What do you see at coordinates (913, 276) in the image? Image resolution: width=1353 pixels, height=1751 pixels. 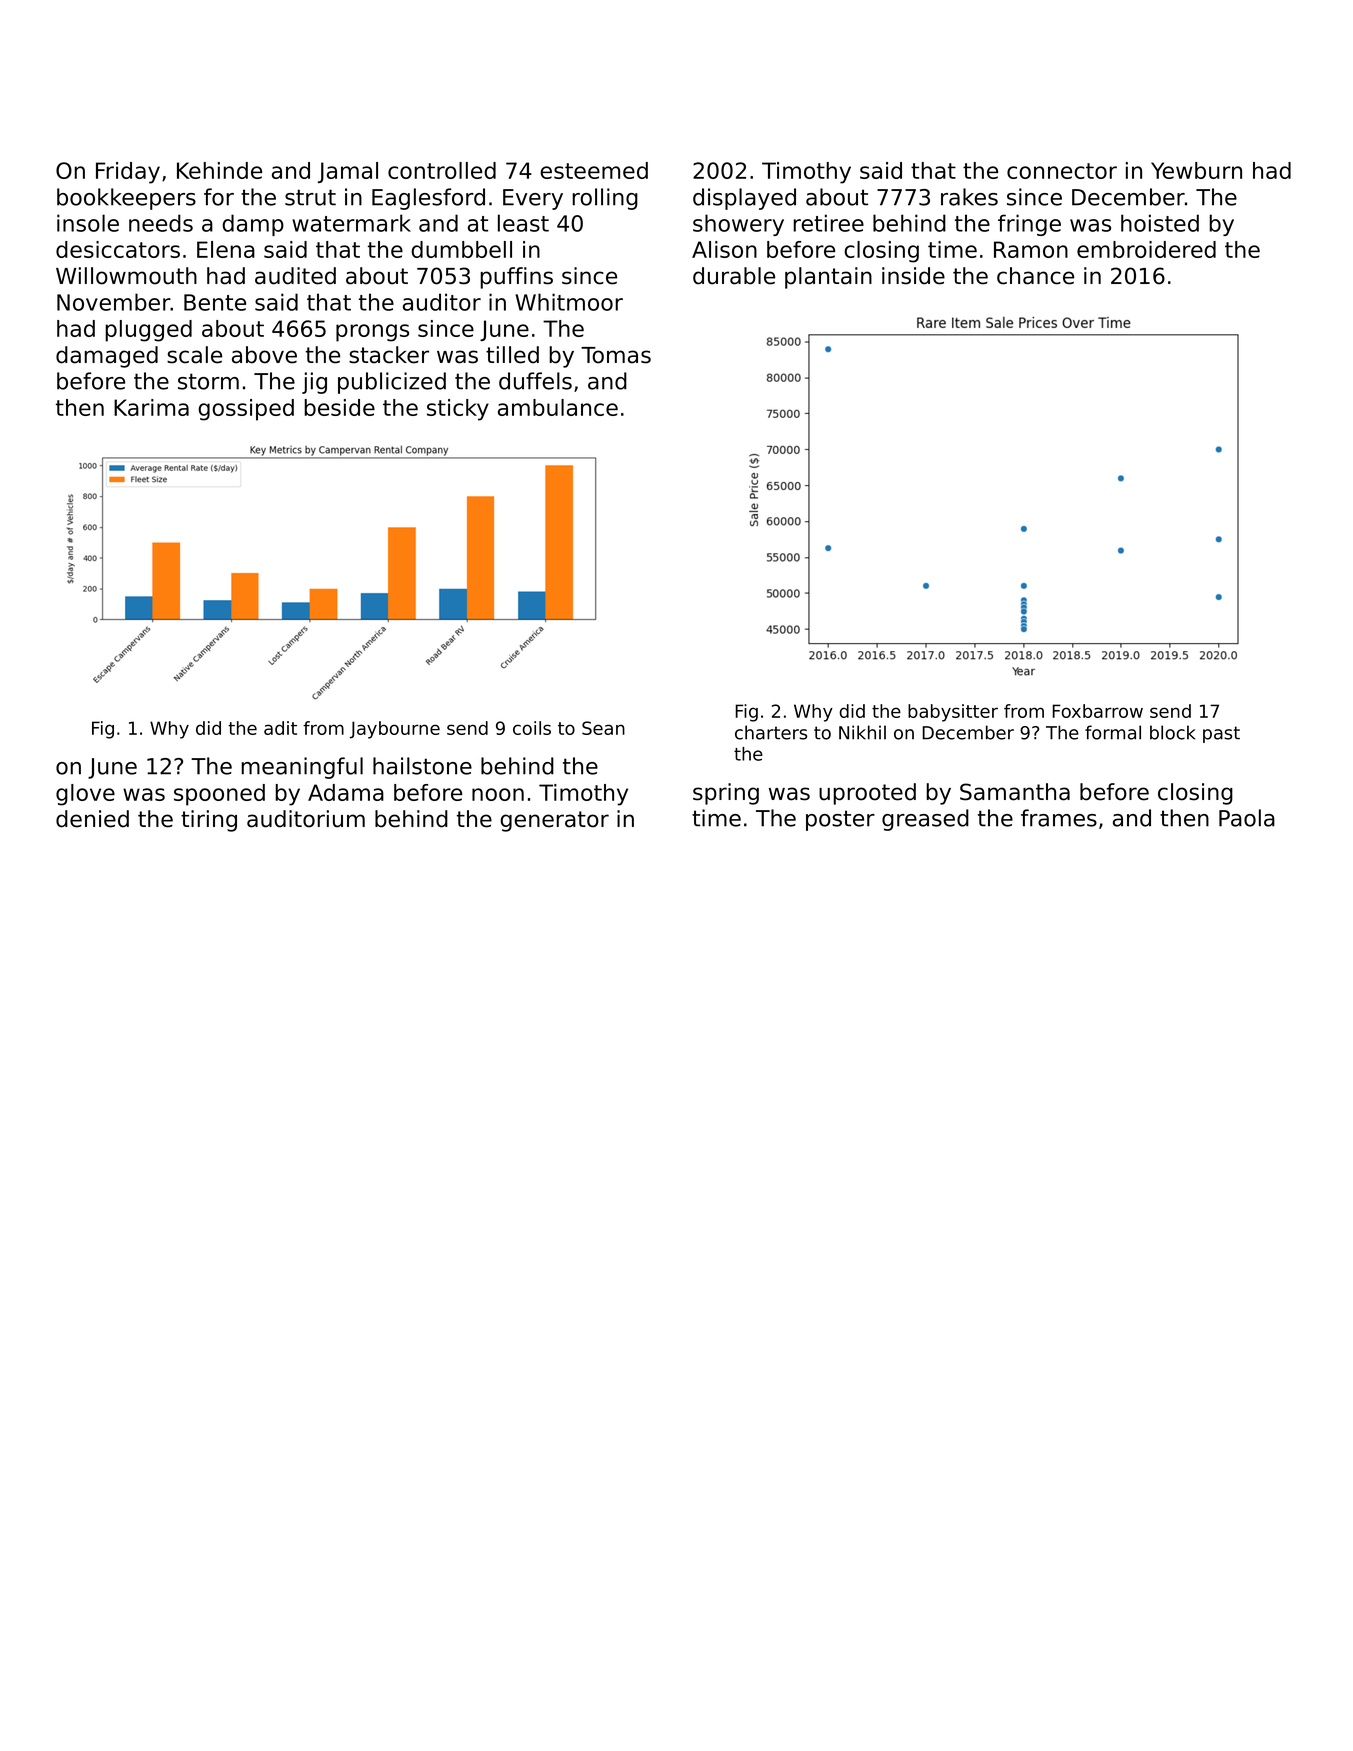 I see `inside` at bounding box center [913, 276].
